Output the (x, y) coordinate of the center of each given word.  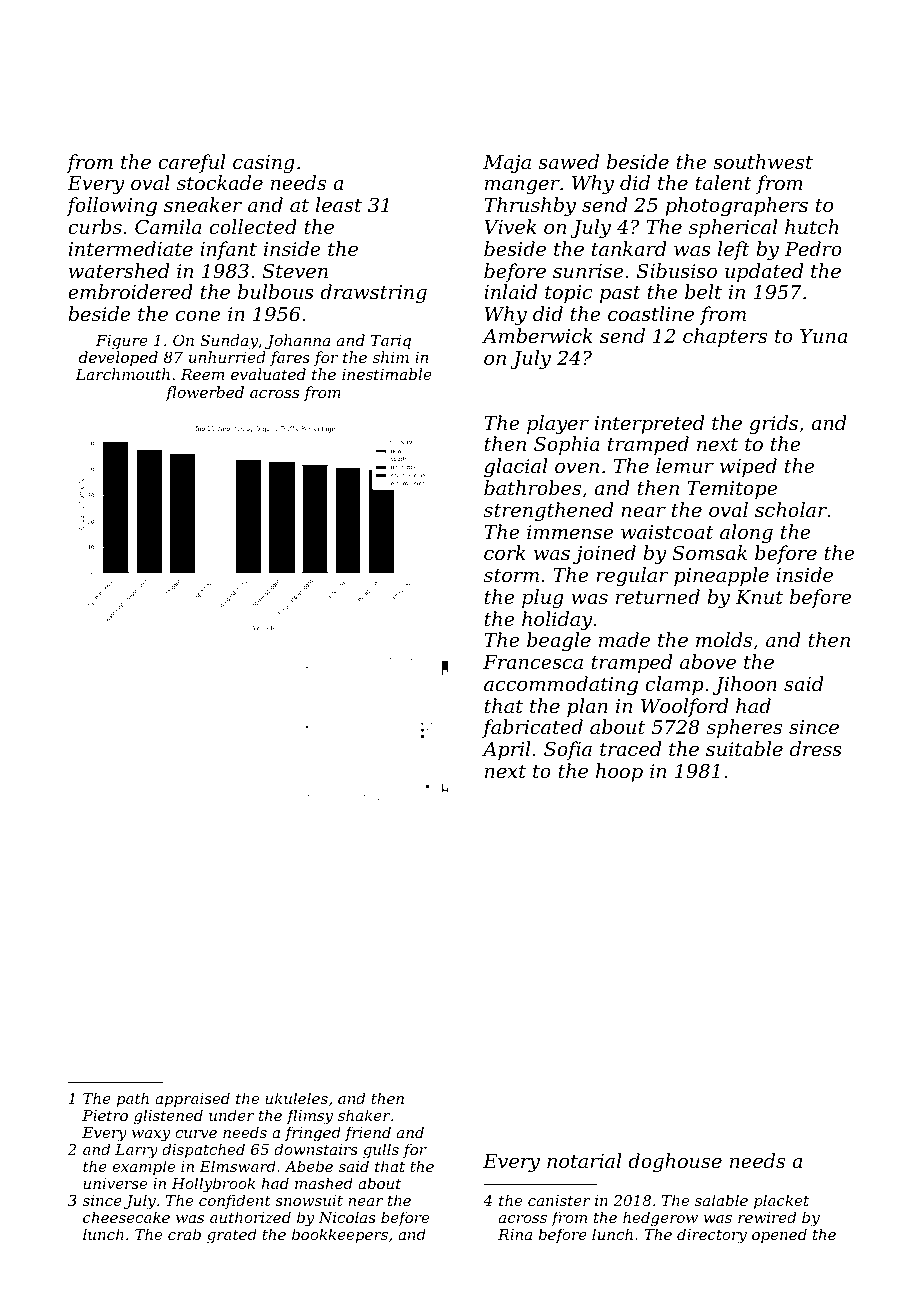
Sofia (568, 750)
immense (570, 532)
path (133, 1099)
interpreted (649, 424)
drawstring (373, 294)
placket (781, 1201)
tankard (629, 248)
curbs (95, 226)
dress (816, 748)
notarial (584, 1160)
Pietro (105, 1115)
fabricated (532, 728)
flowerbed (204, 393)
